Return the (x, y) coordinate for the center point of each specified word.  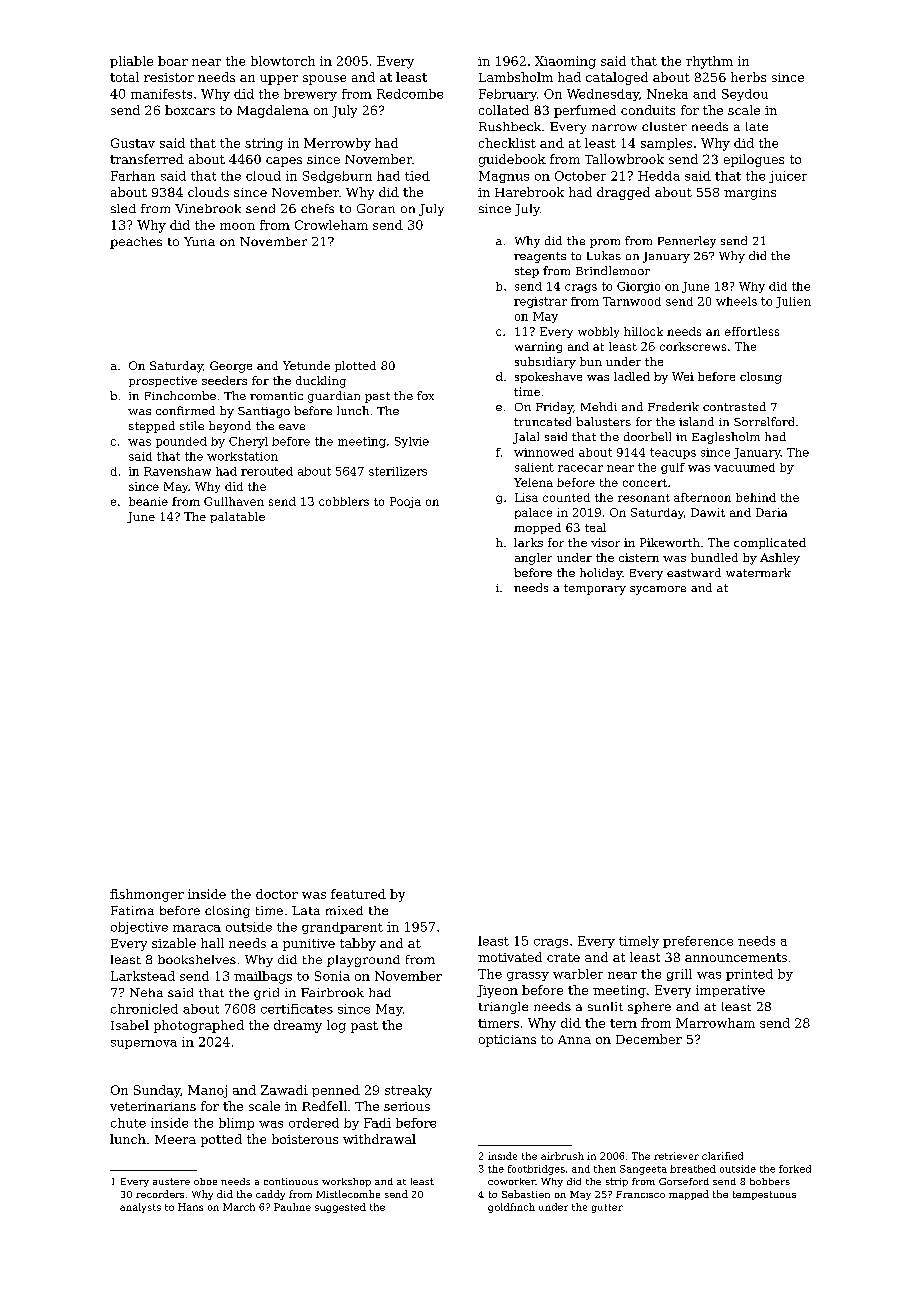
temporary (595, 589)
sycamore (658, 590)
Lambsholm (516, 77)
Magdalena (273, 111)
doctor (277, 894)
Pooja (405, 502)
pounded (181, 442)
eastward (694, 572)
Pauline (292, 1207)
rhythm (709, 62)
